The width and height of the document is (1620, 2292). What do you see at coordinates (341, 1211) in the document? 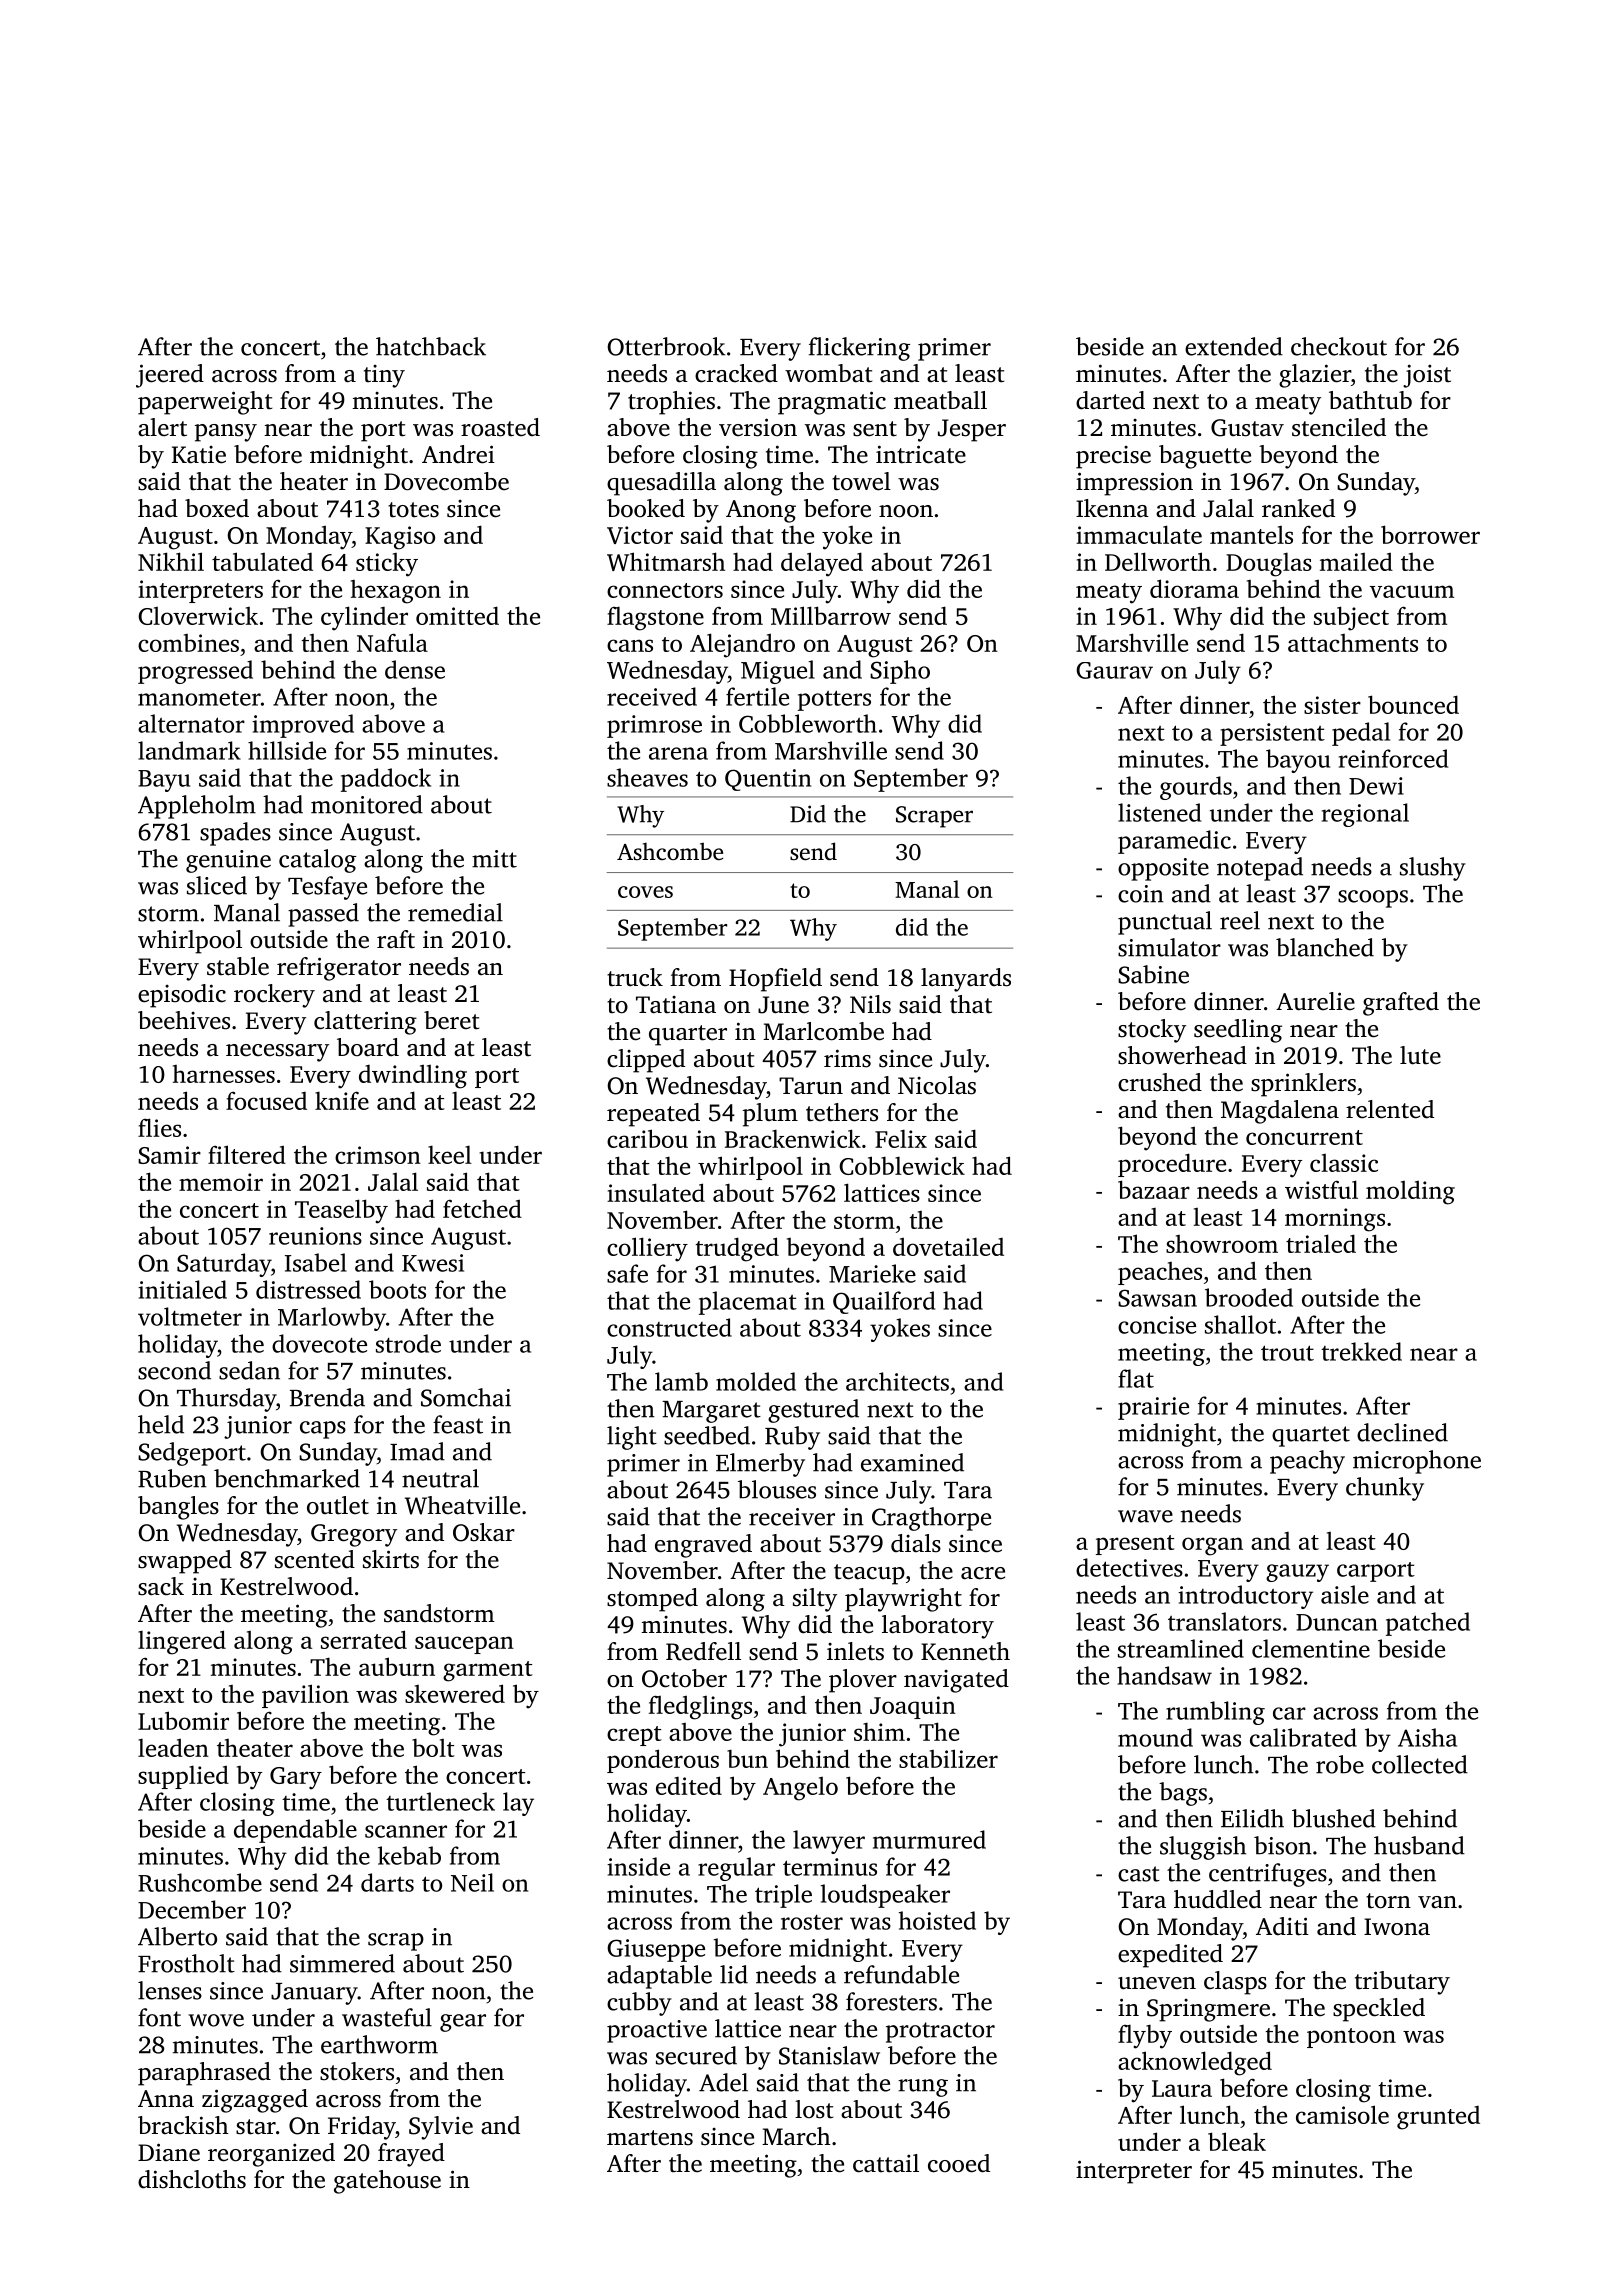
I see `Teaselby` at bounding box center [341, 1211].
